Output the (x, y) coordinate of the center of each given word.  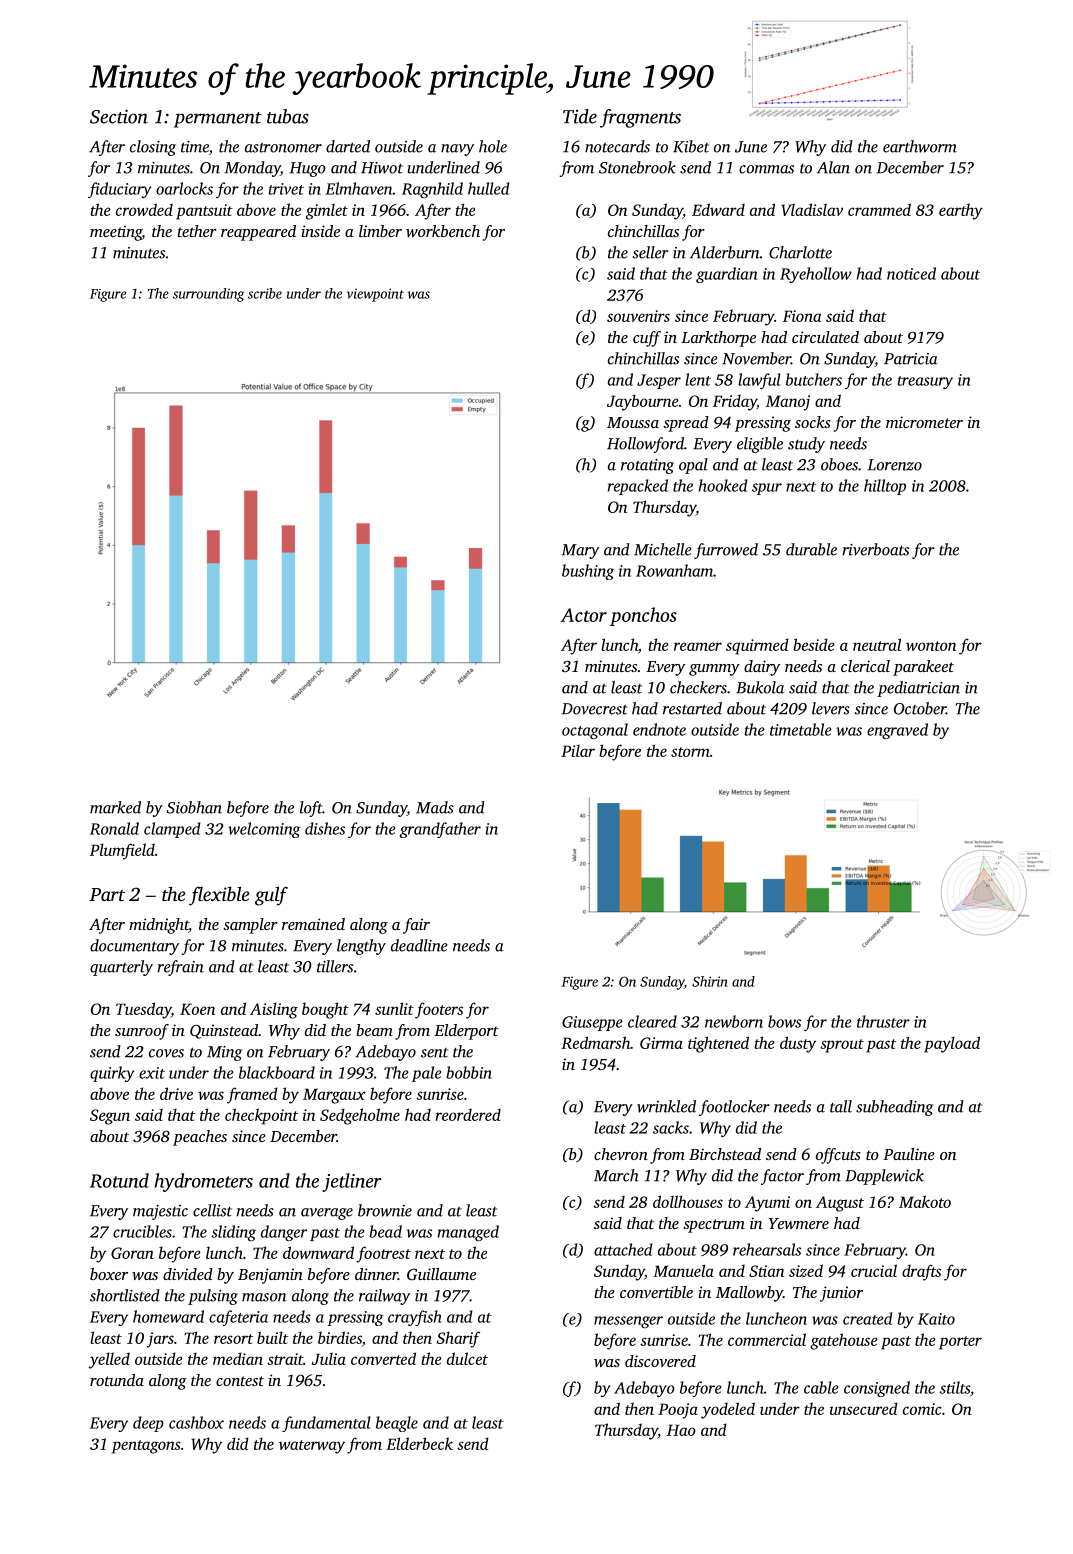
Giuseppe (592, 1023)
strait (285, 1359)
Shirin (710, 981)
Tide (580, 116)
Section (119, 117)
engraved (897, 731)
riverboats (875, 549)
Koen (197, 1009)
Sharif (458, 1339)
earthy (961, 211)
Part (107, 894)
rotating (647, 466)
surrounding (208, 295)
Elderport (466, 1032)
